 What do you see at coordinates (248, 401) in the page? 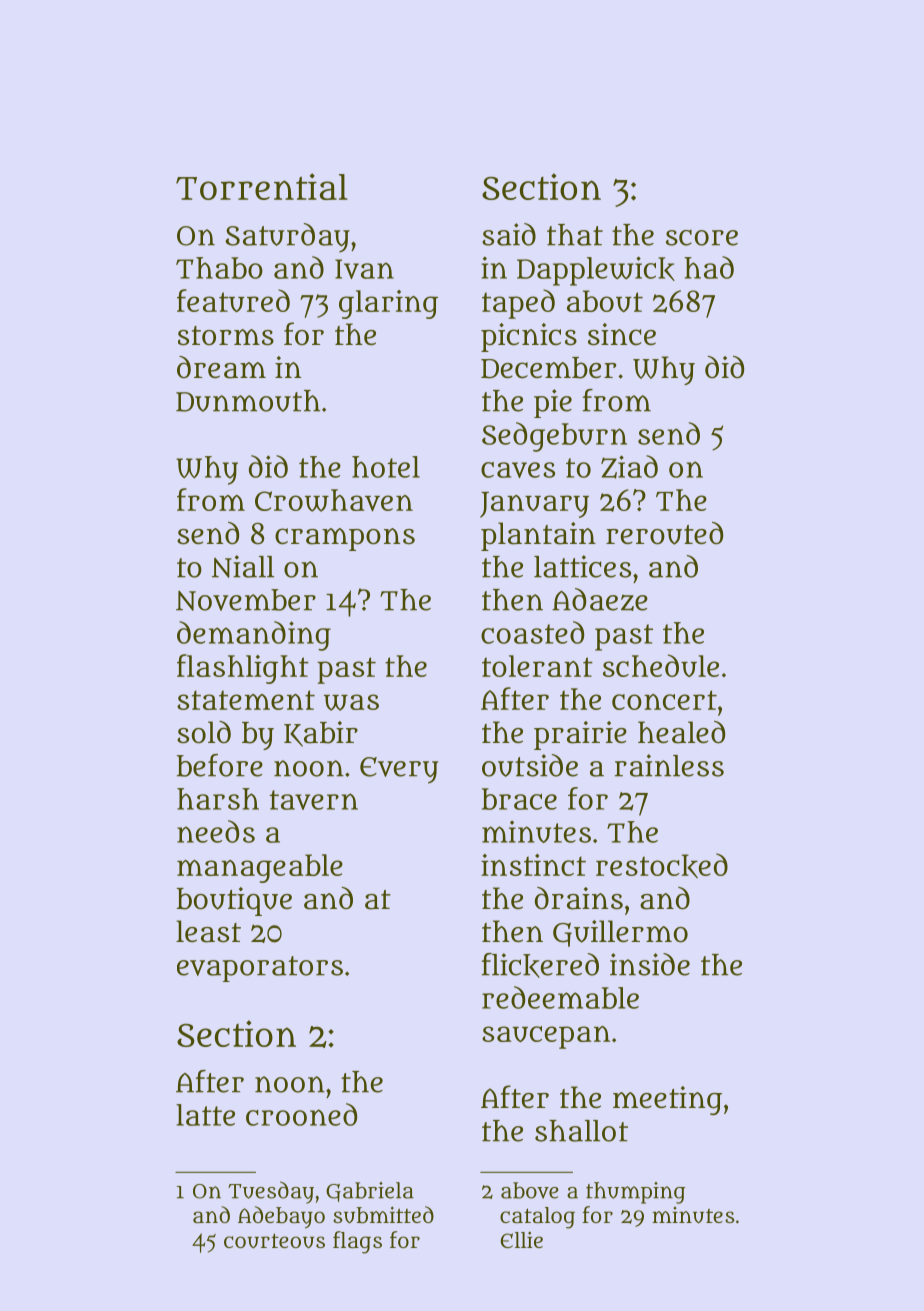
I see `Dunmouth` at bounding box center [248, 401].
